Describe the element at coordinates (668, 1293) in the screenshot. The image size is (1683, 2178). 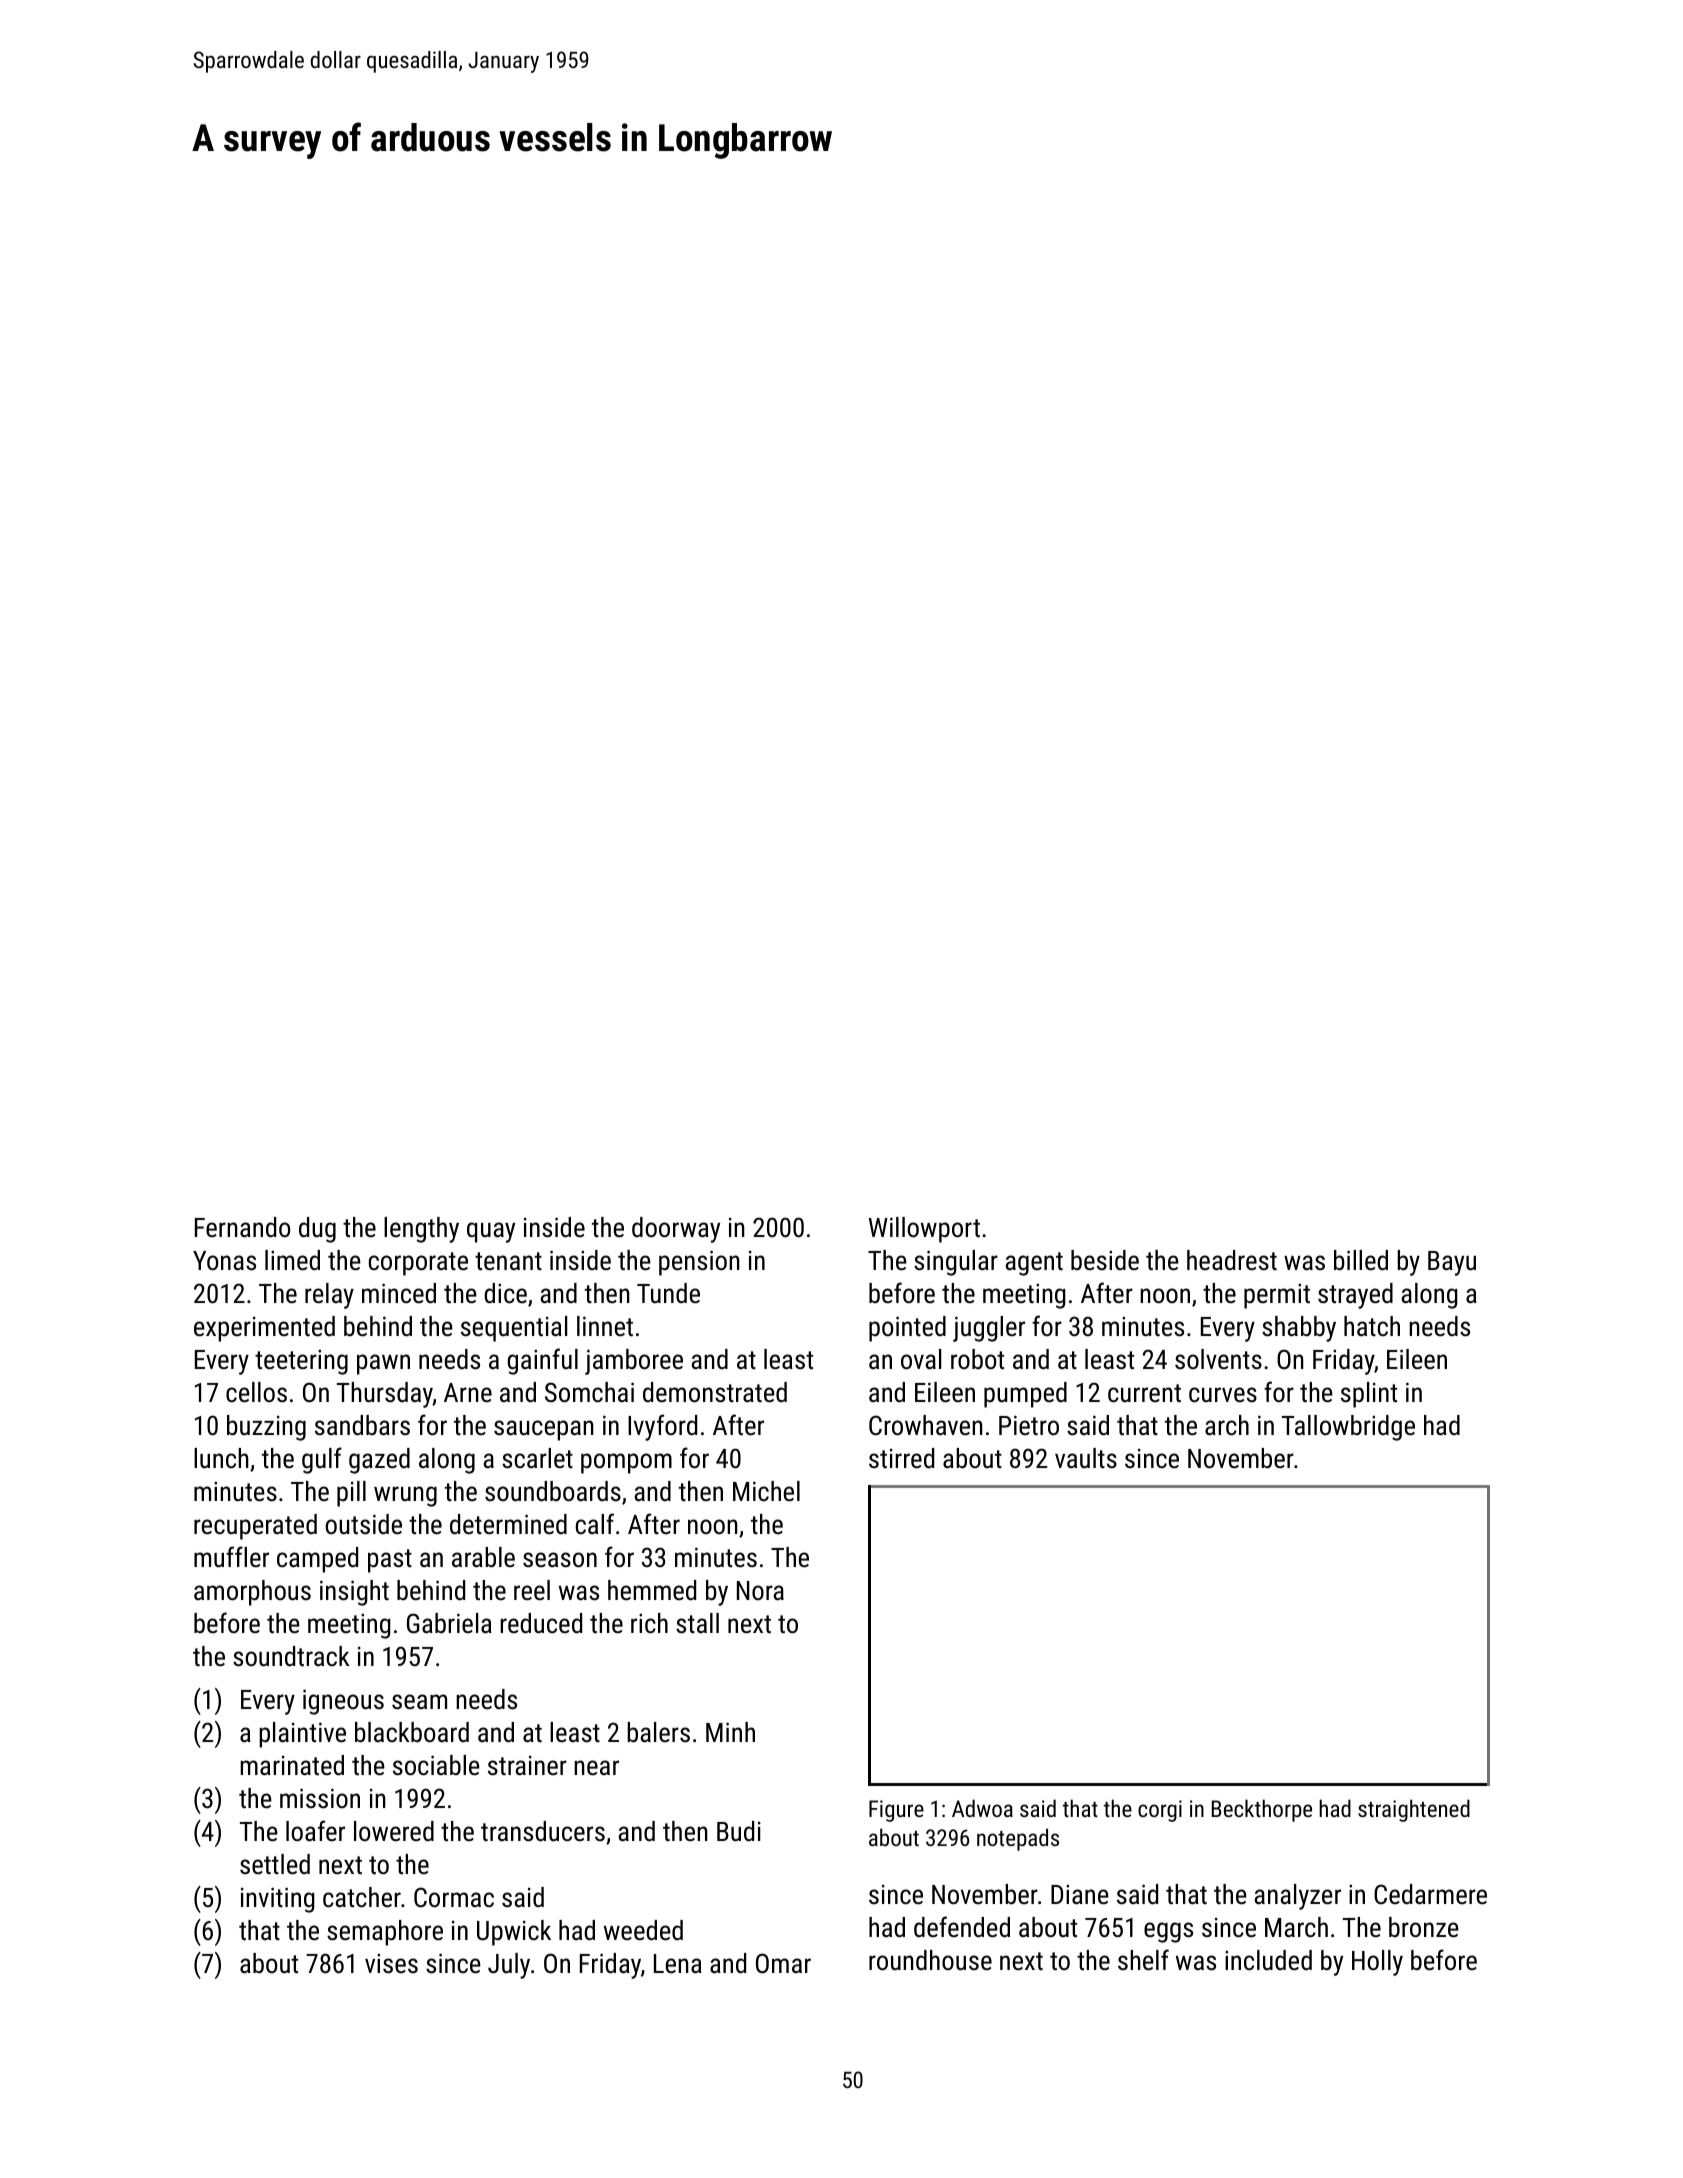
I see `Tunde` at that location.
